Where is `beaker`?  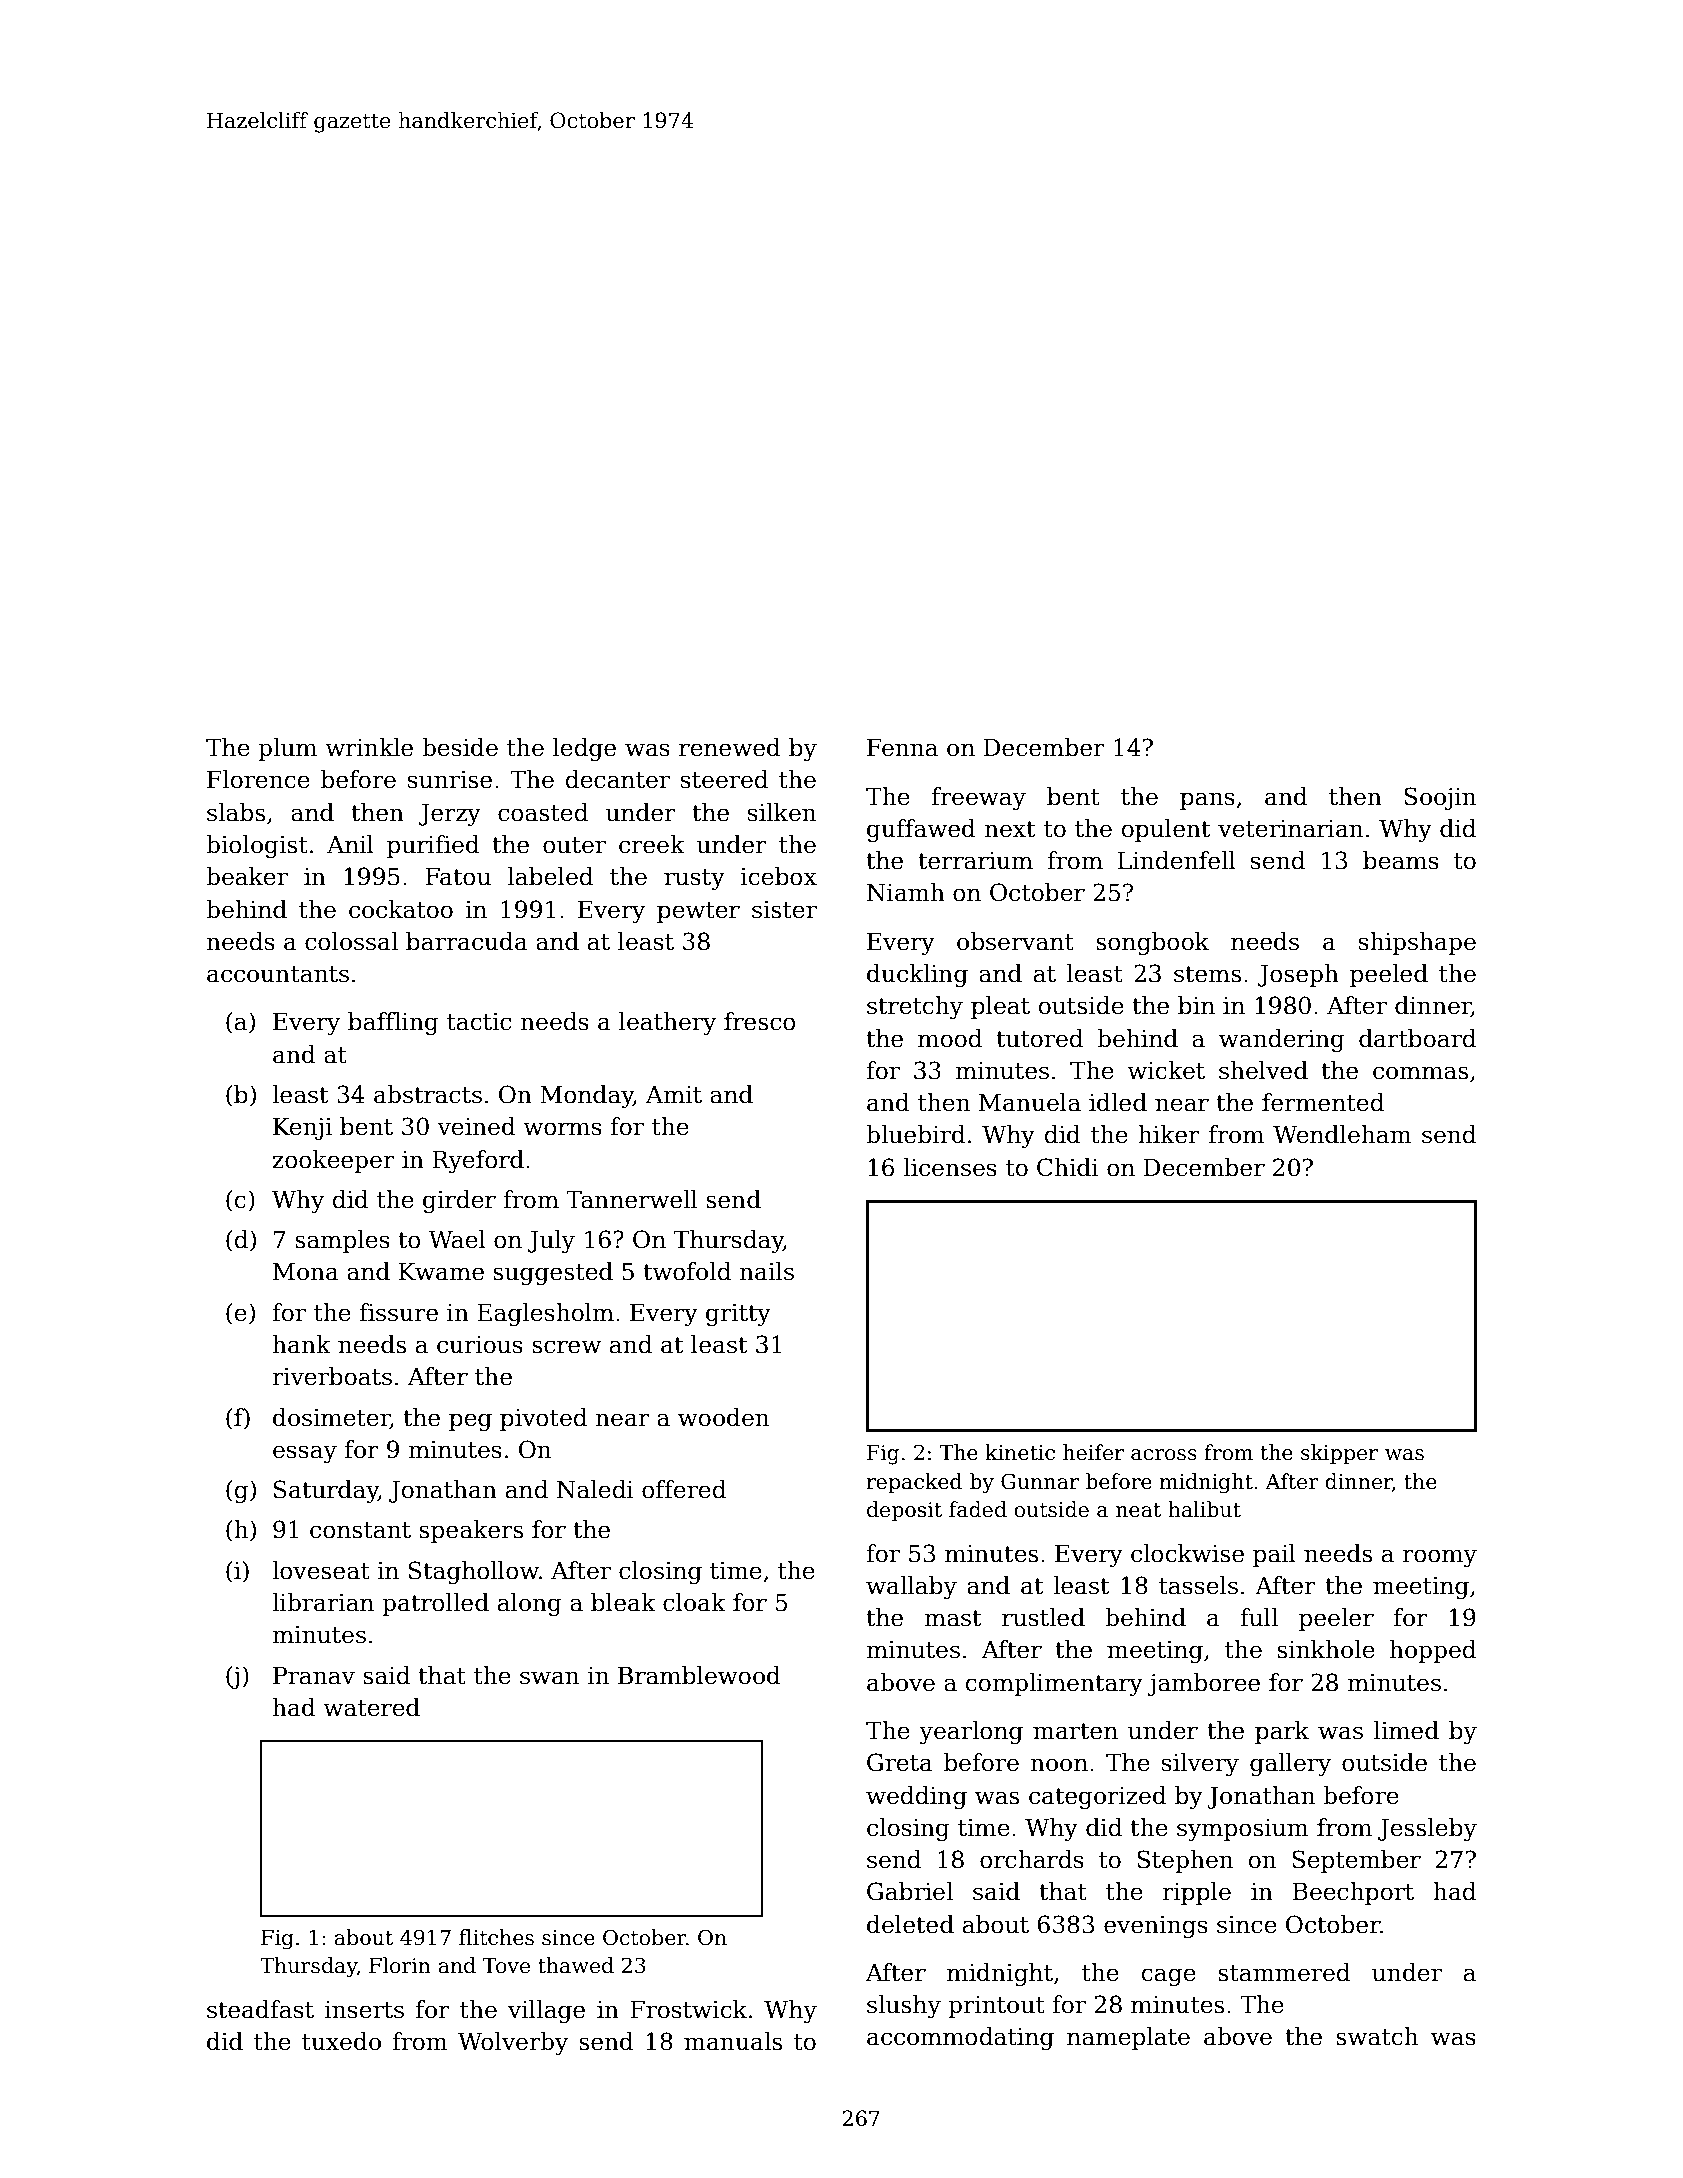 beaker is located at coordinates (247, 876).
